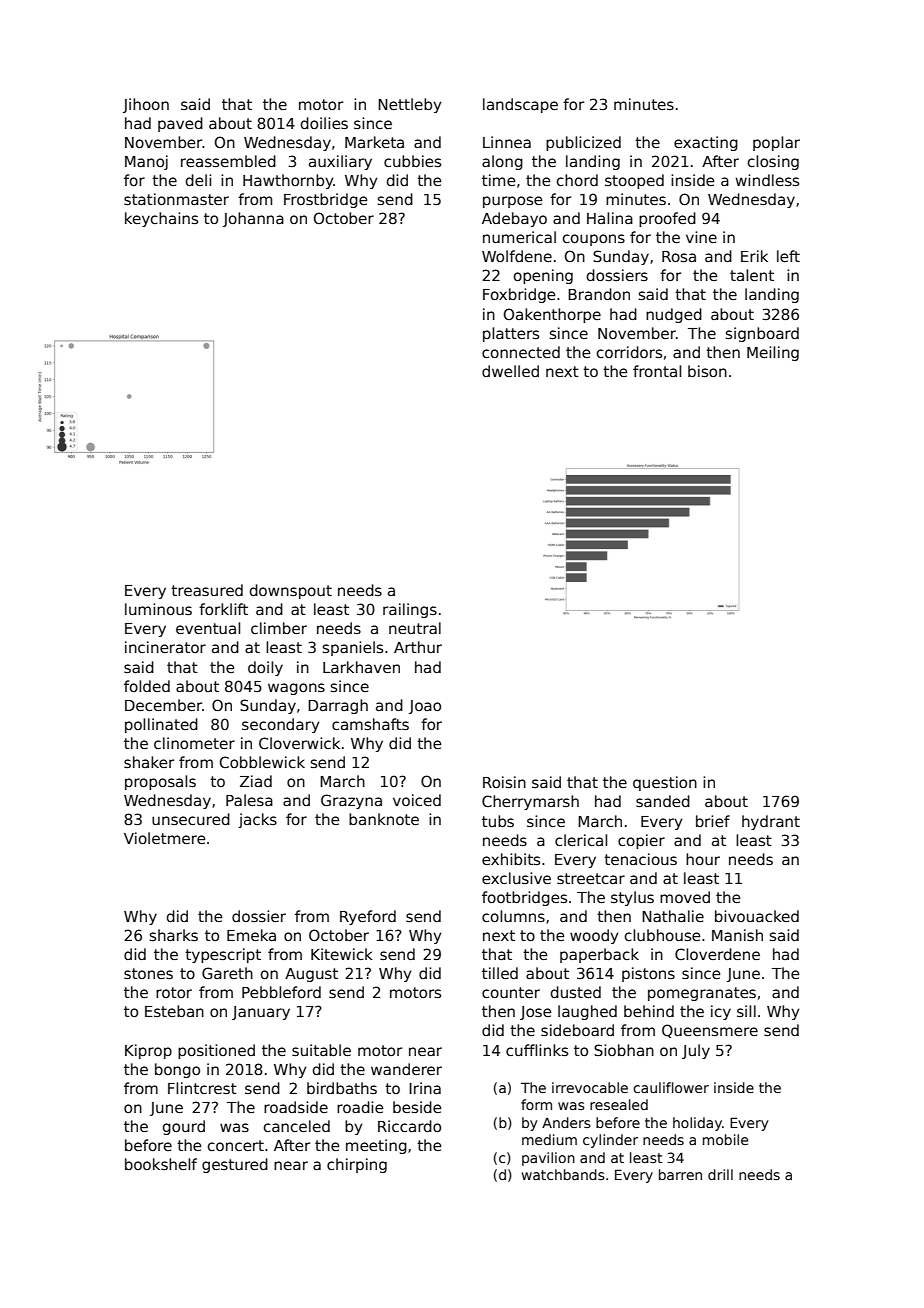  Describe the element at coordinates (325, 200) in the document. I see `Frostbridge` at that location.
